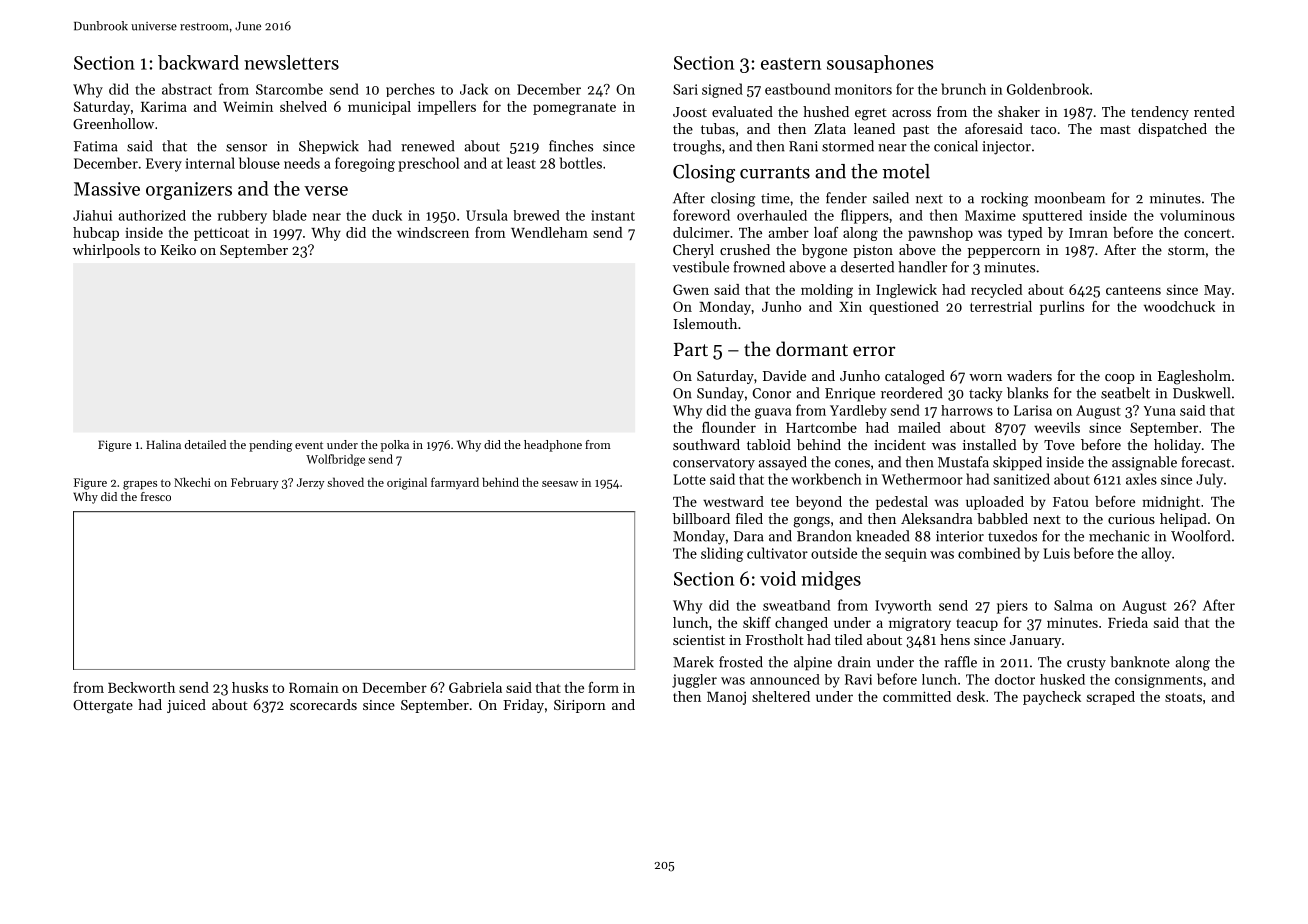  Describe the element at coordinates (690, 479) in the image. I see `Lotte` at that location.
